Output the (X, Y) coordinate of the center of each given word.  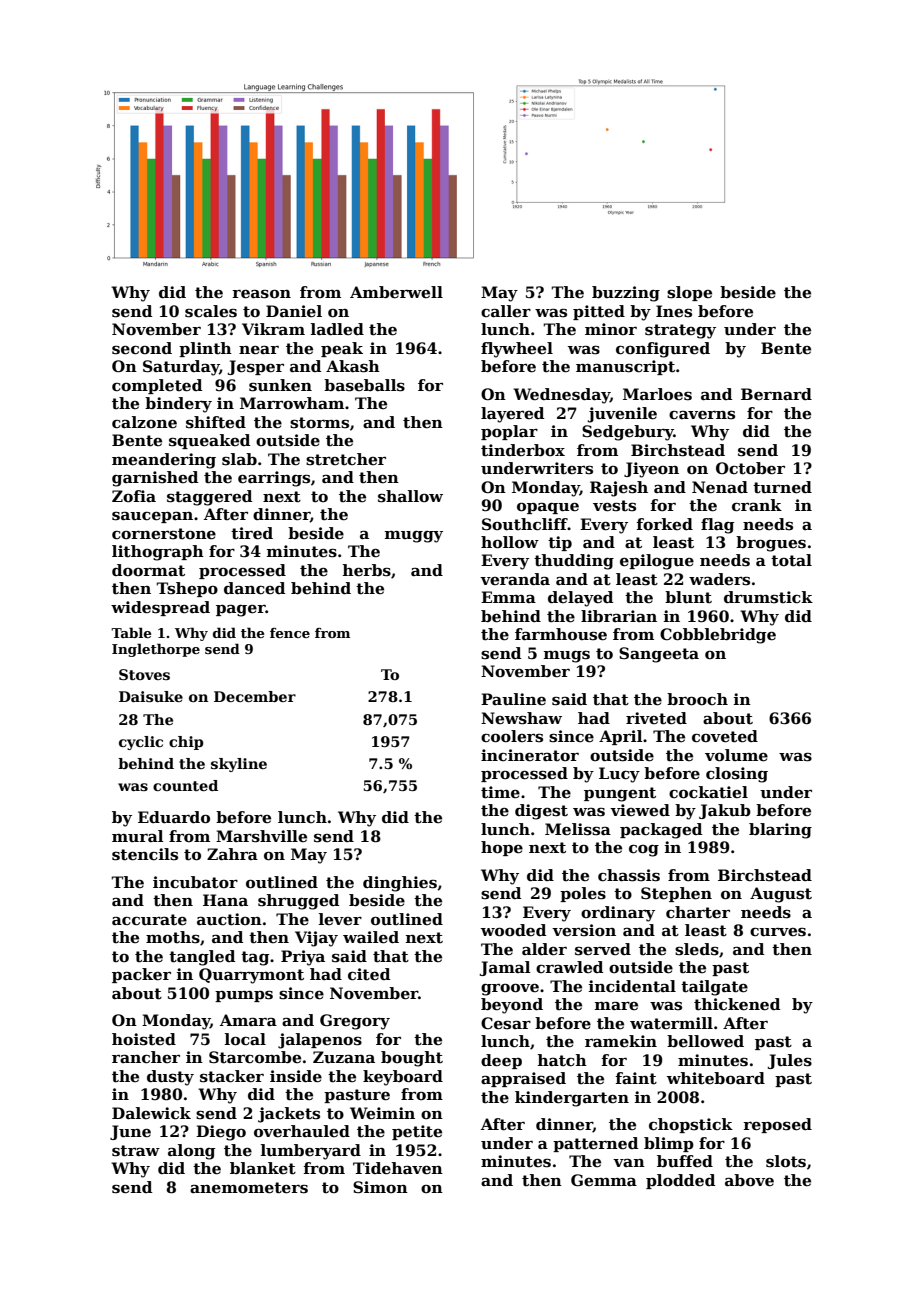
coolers (512, 736)
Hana (225, 900)
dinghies (400, 884)
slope (689, 293)
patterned (595, 1144)
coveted (725, 736)
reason (261, 294)
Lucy (619, 775)
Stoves (144, 674)
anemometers (249, 1188)
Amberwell (396, 292)
